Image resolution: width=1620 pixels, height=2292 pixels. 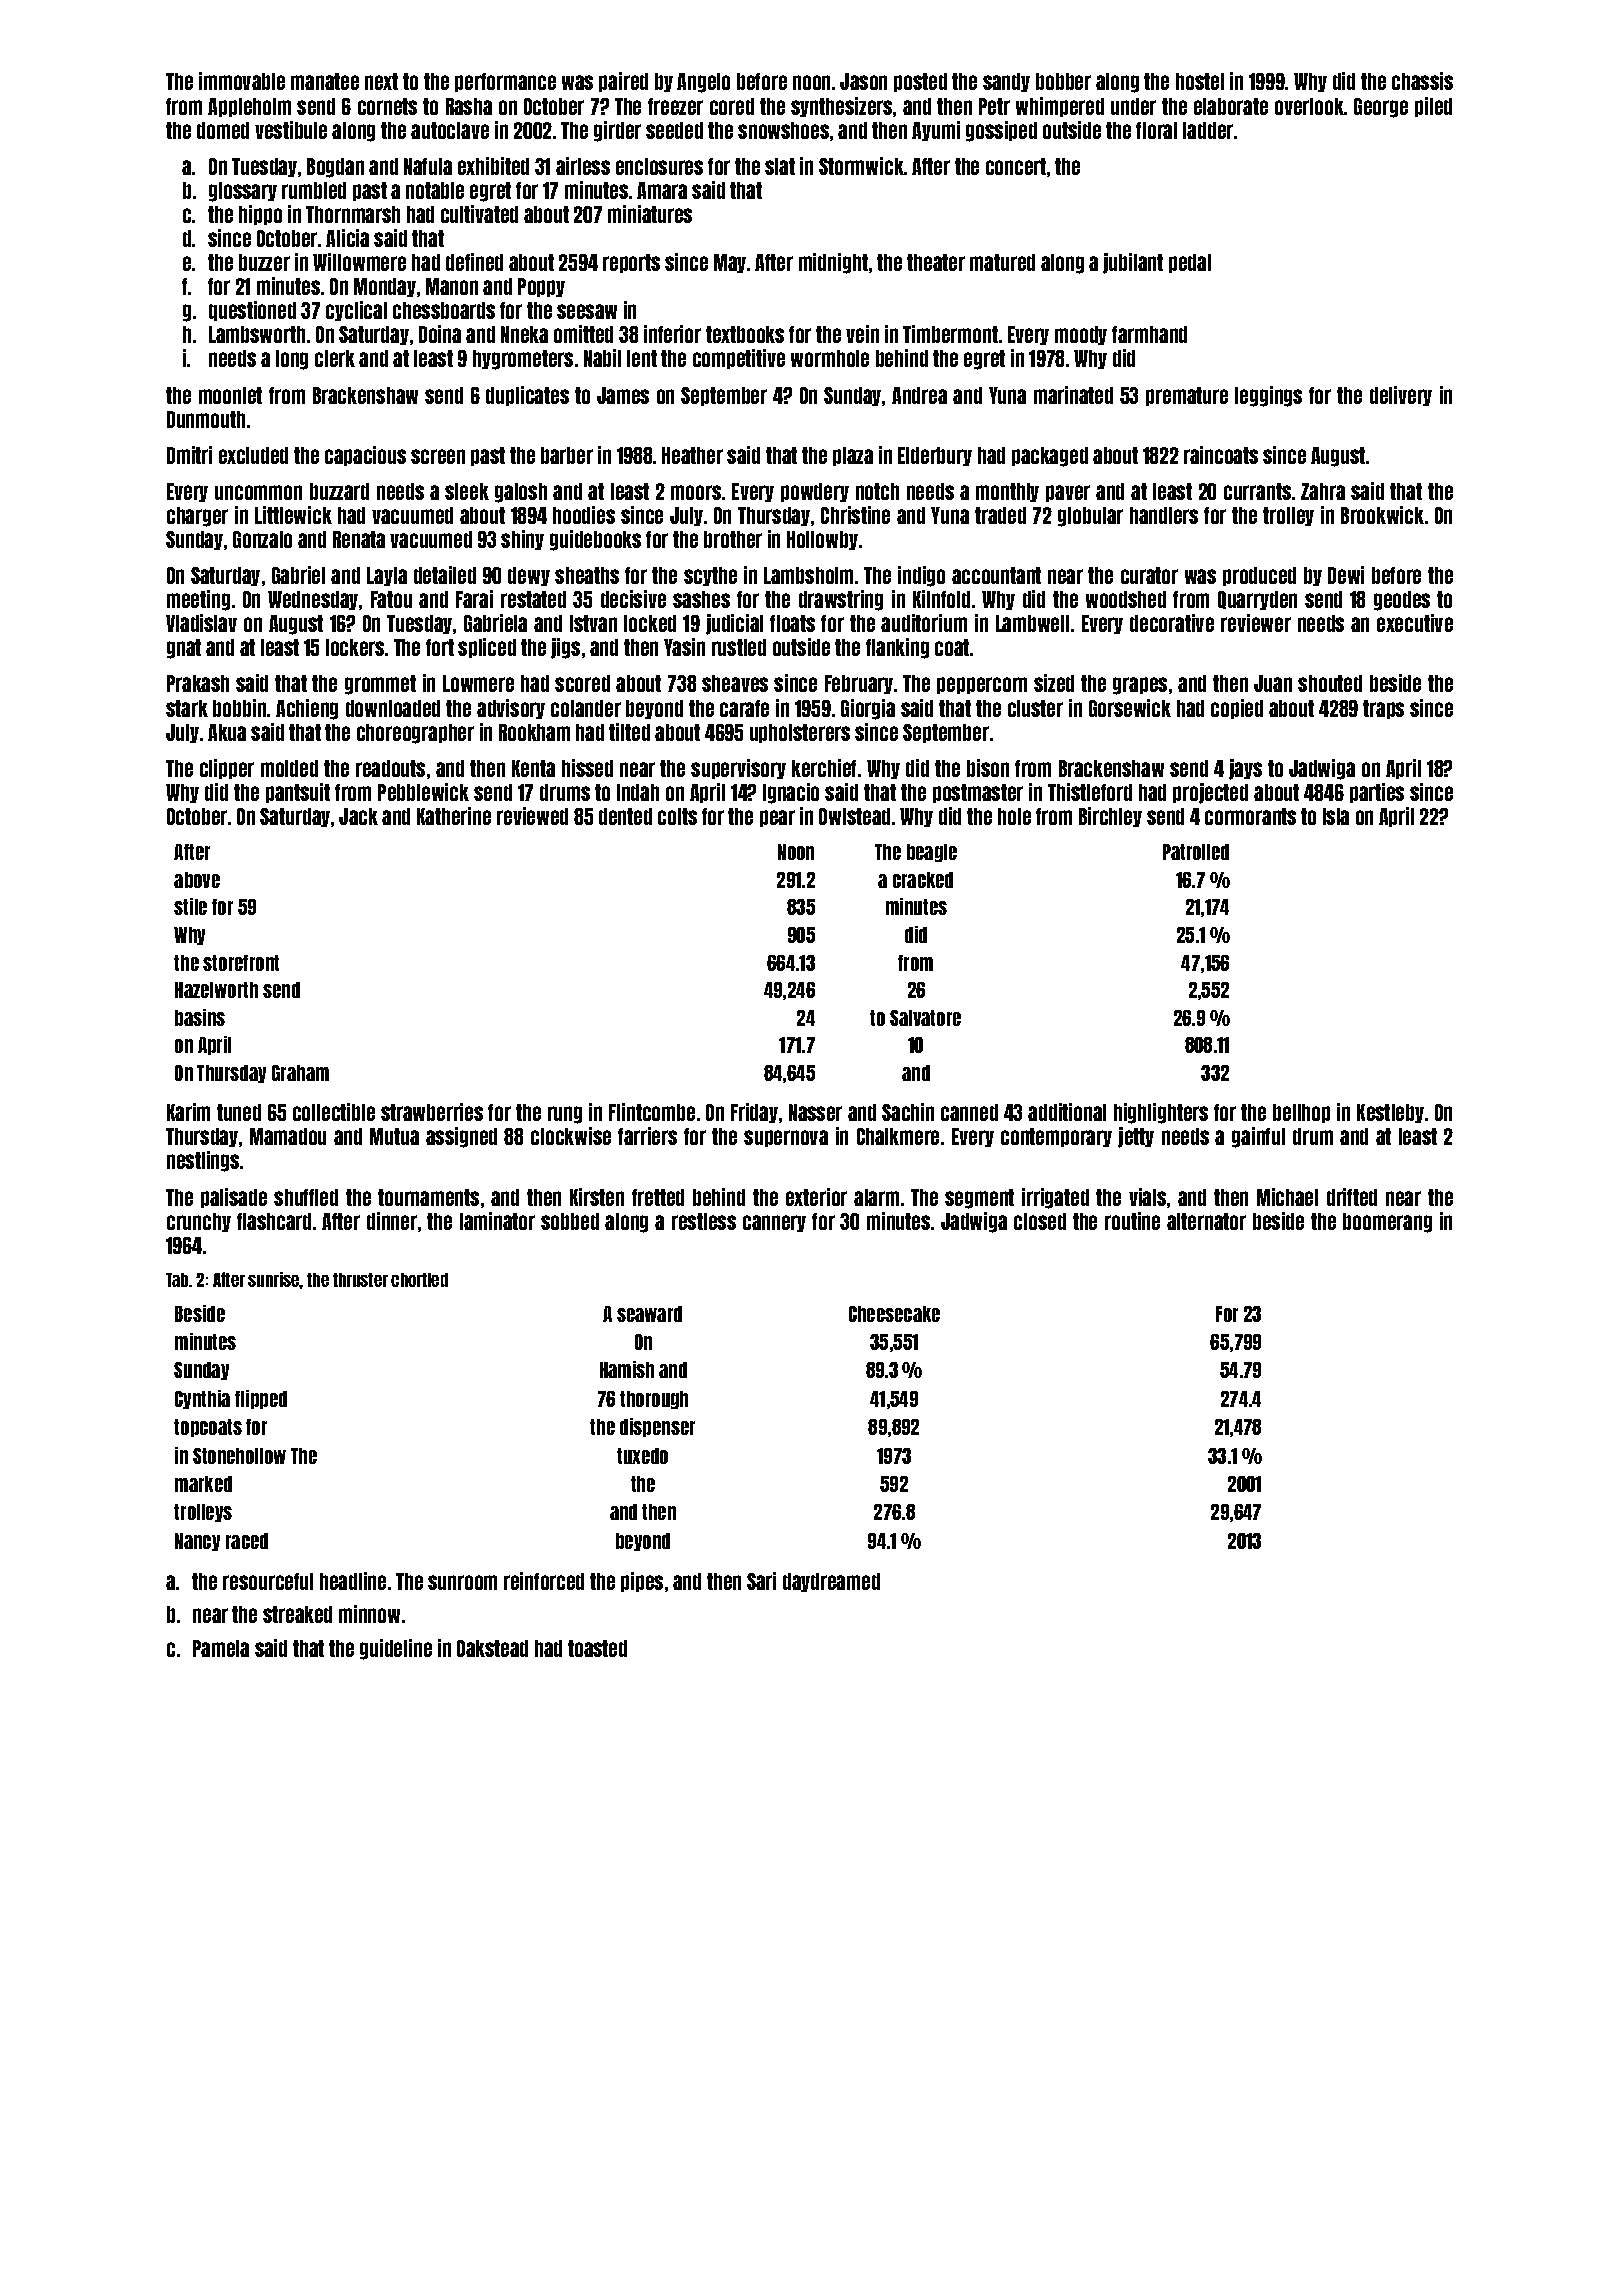 What do you see at coordinates (894, 1314) in the document?
I see `Cheesecake` at bounding box center [894, 1314].
